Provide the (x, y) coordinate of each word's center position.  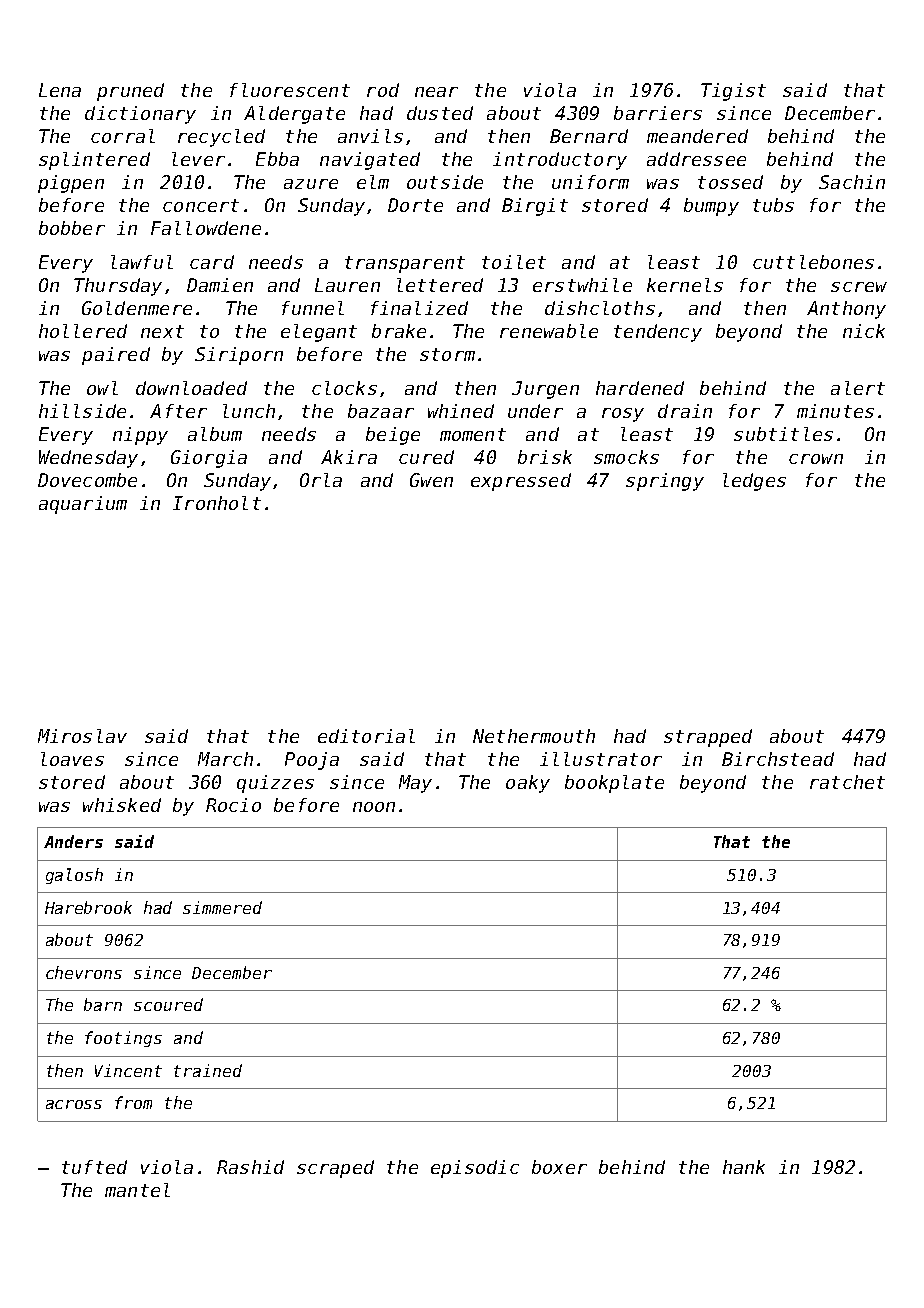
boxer (559, 1167)
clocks (344, 388)
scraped (335, 1169)
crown (816, 459)
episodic (475, 1169)
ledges (754, 482)
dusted (440, 113)
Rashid (250, 1167)
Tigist (733, 92)
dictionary (140, 115)
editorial (366, 736)
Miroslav (82, 736)
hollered (83, 331)
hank (744, 1167)
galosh (74, 876)
